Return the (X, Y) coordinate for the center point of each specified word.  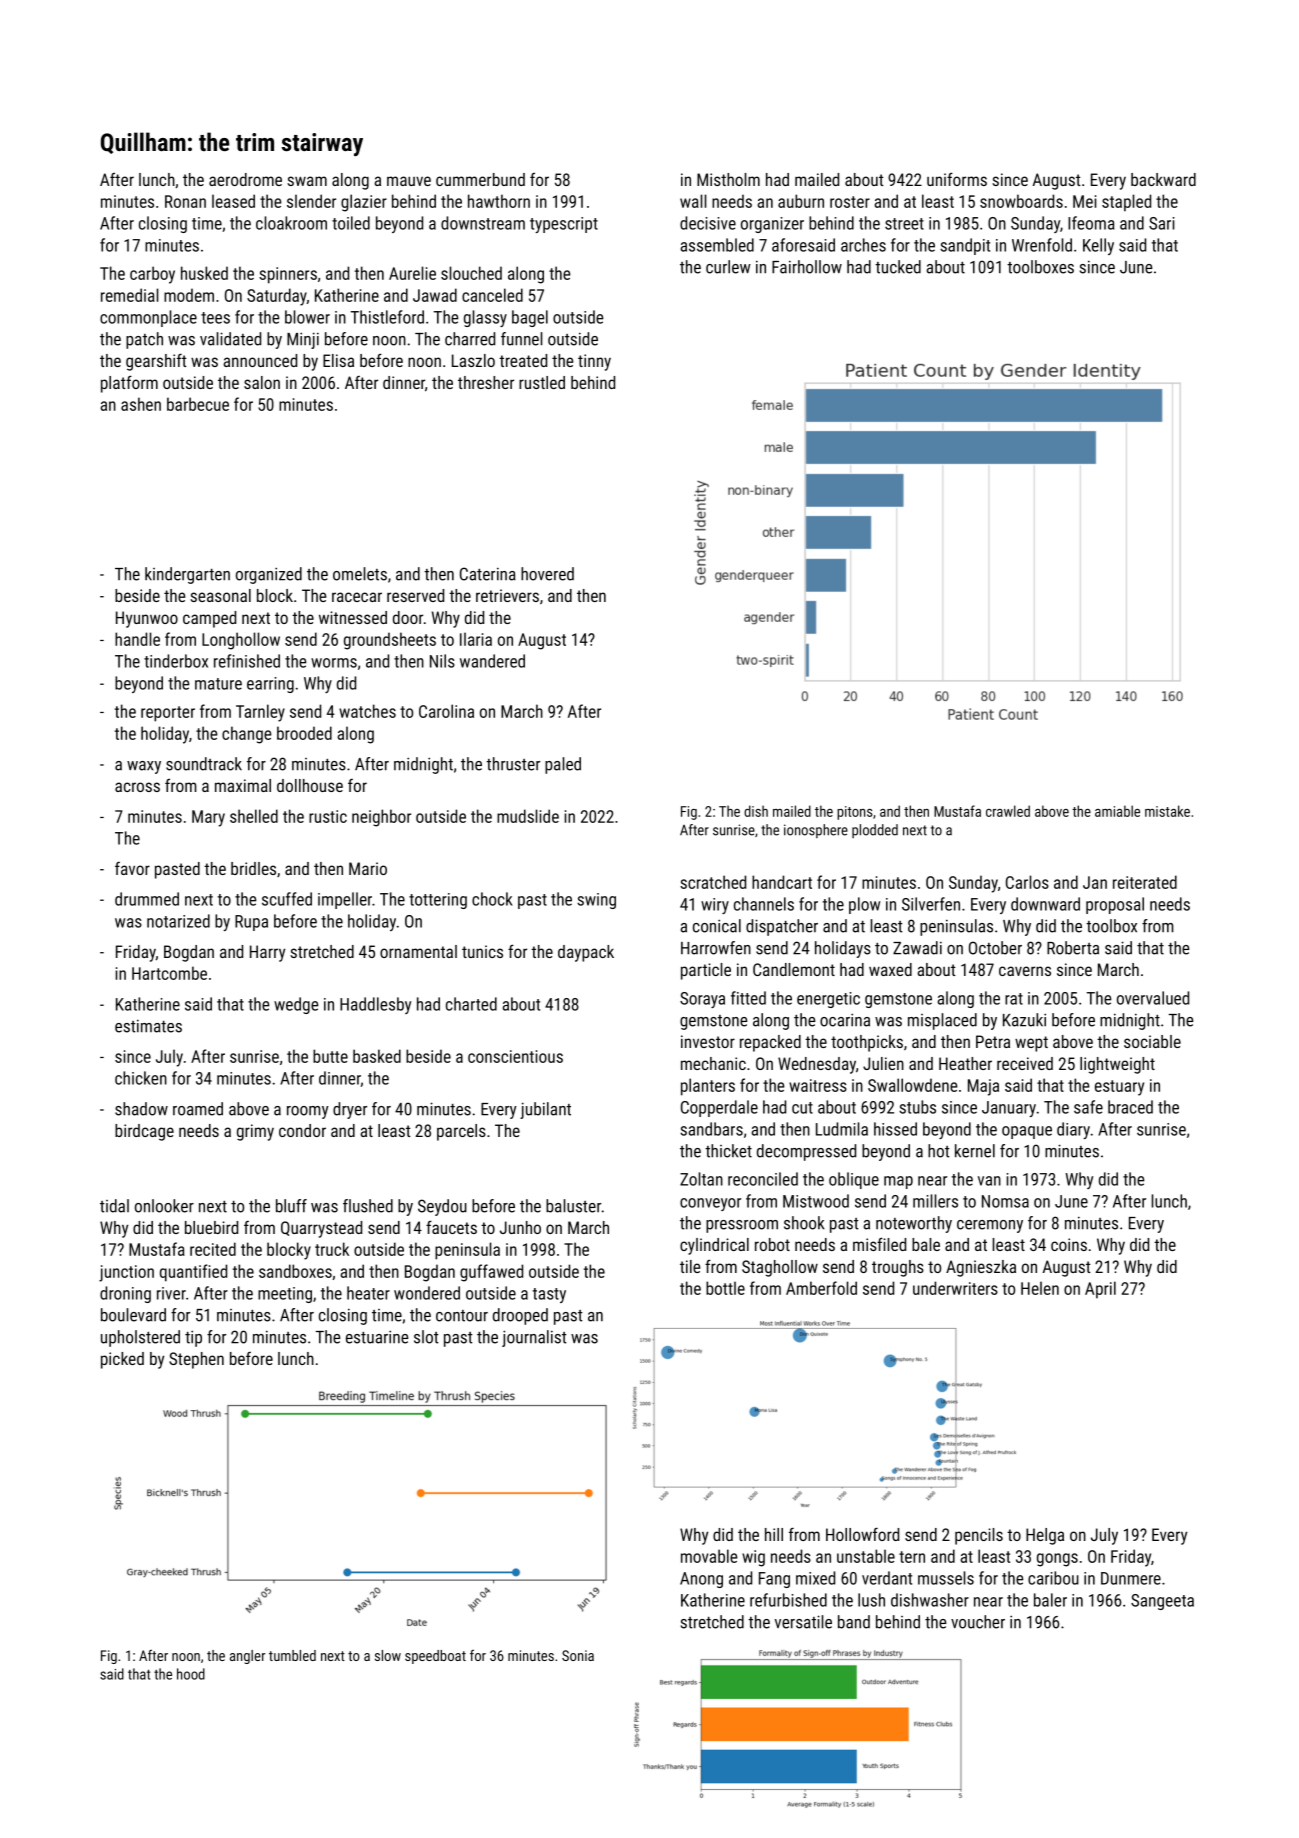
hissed (895, 1129)
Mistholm (728, 179)
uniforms (957, 179)
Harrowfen (716, 948)
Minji (303, 340)
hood (191, 1674)
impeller (345, 900)
